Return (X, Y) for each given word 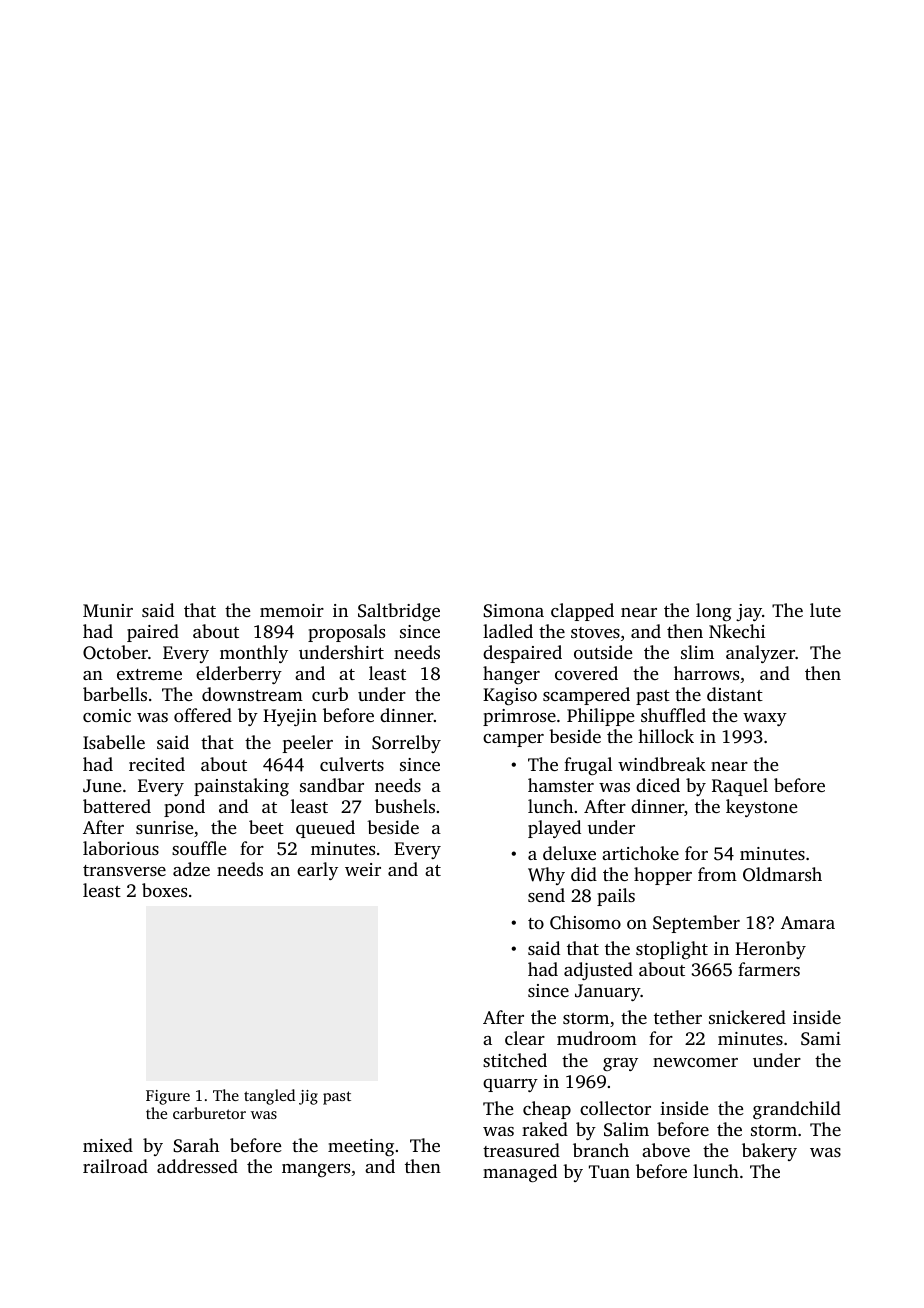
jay (749, 612)
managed (520, 1173)
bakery (769, 1152)
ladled (508, 631)
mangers (316, 1170)
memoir (292, 610)
